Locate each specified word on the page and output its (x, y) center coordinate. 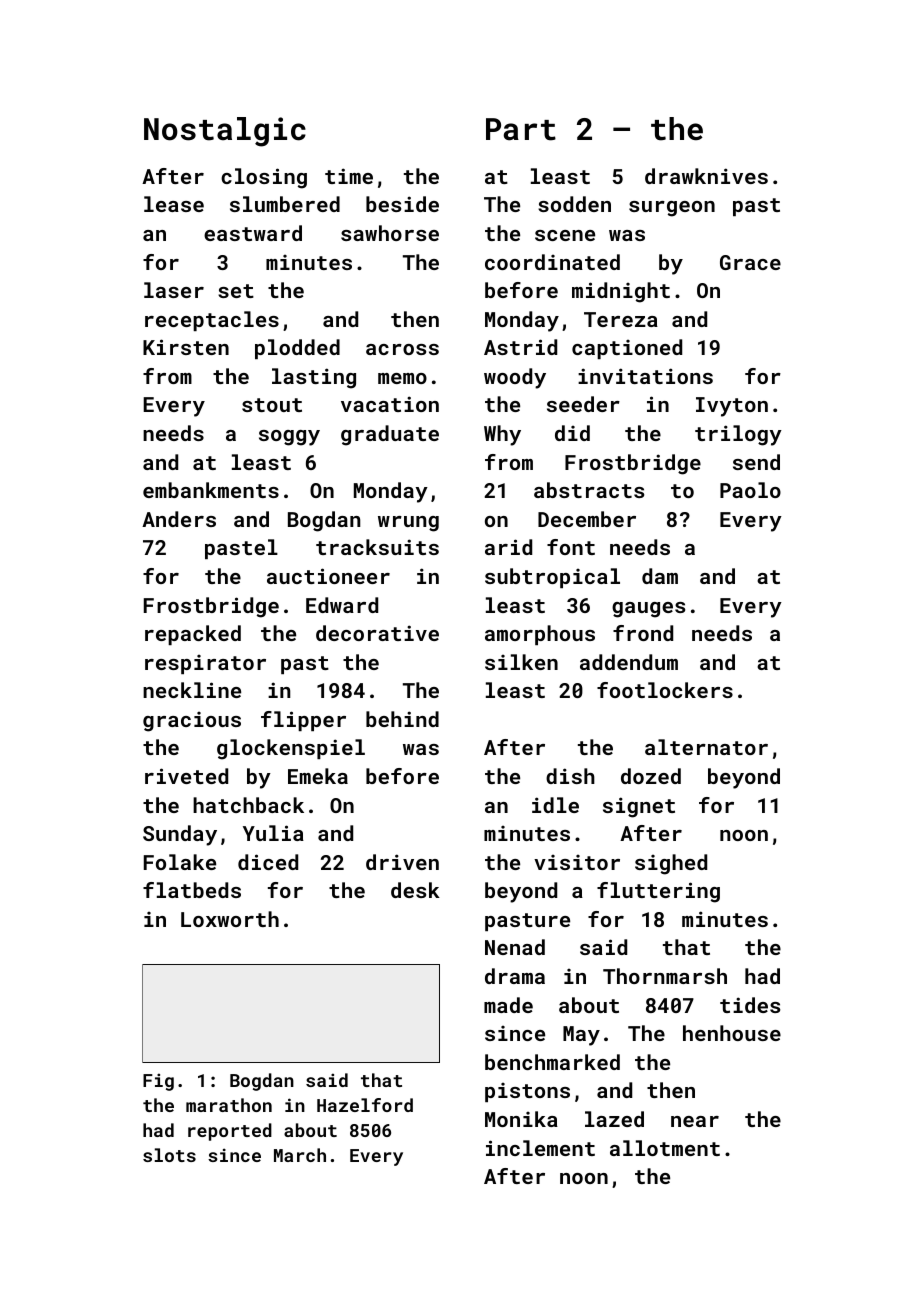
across (402, 349)
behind (402, 719)
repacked (193, 635)
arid (508, 547)
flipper (303, 721)
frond (643, 633)
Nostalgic (225, 132)
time (349, 176)
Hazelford (365, 1105)
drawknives (706, 176)
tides (750, 1005)
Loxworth (230, 919)
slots (169, 1155)
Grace (750, 262)
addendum (629, 662)
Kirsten (186, 347)
